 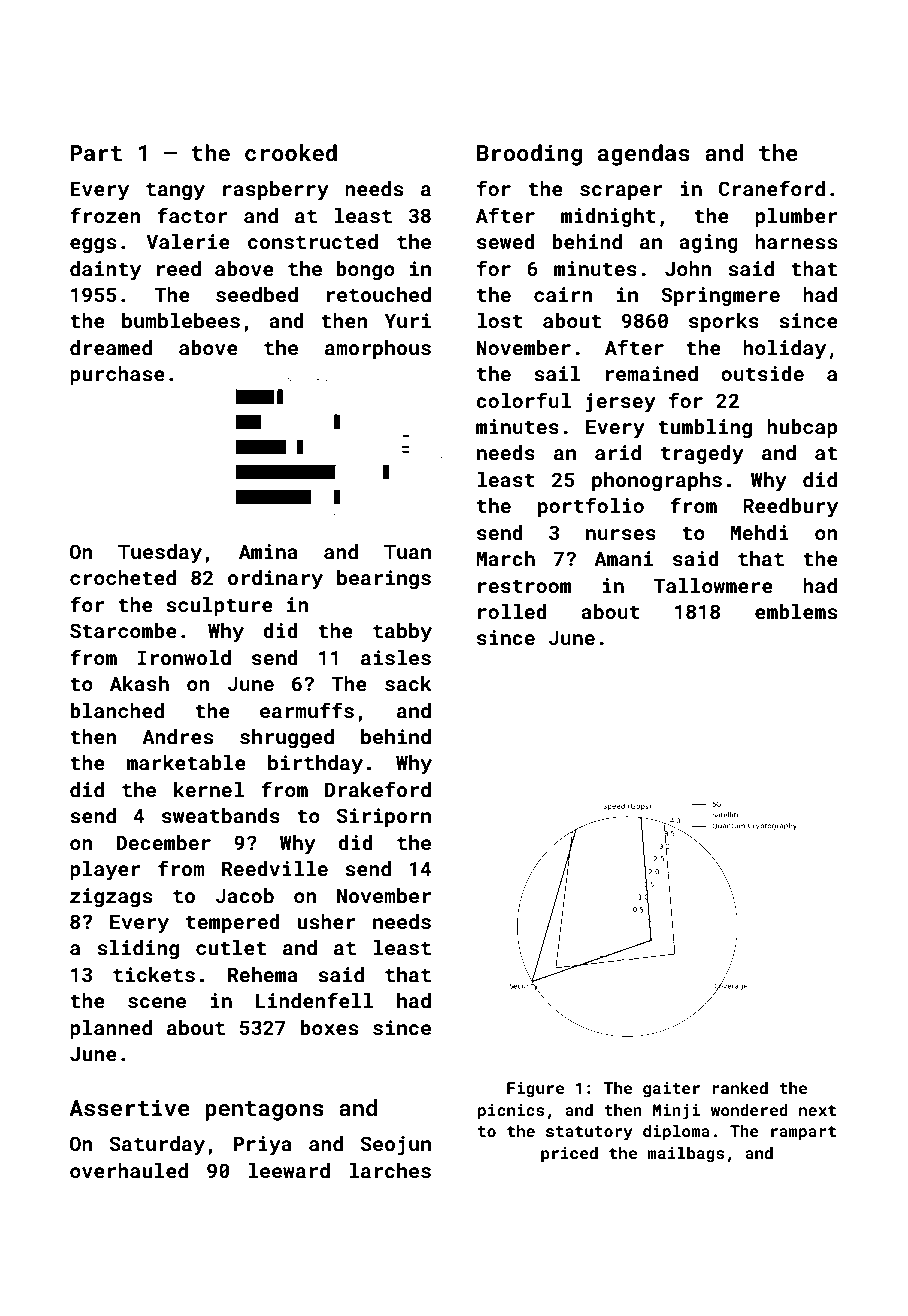 What do you see at coordinates (257, 294) in the document?
I see `seedbed` at bounding box center [257, 294].
